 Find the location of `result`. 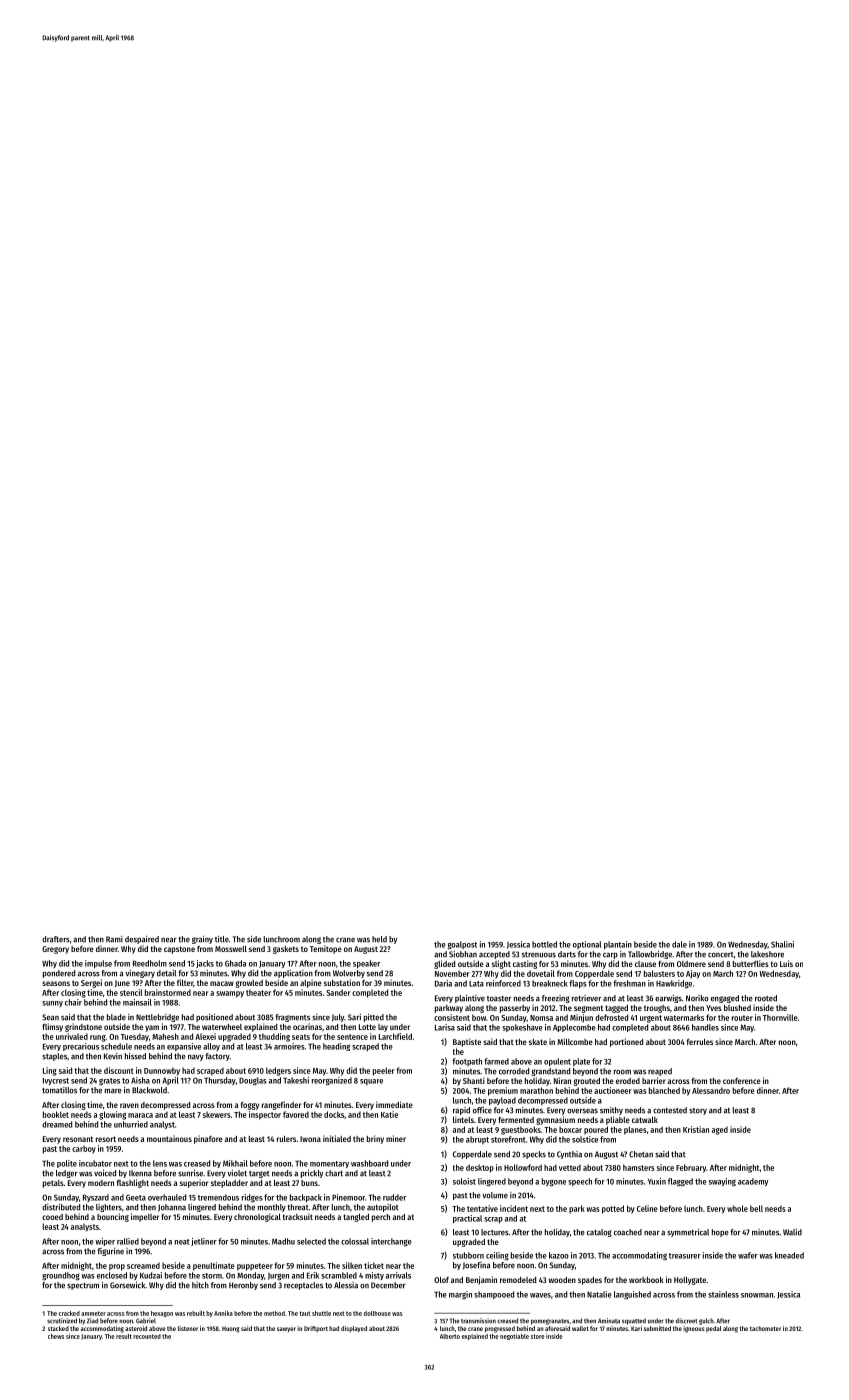

result is located at coordinates (124, 1336).
